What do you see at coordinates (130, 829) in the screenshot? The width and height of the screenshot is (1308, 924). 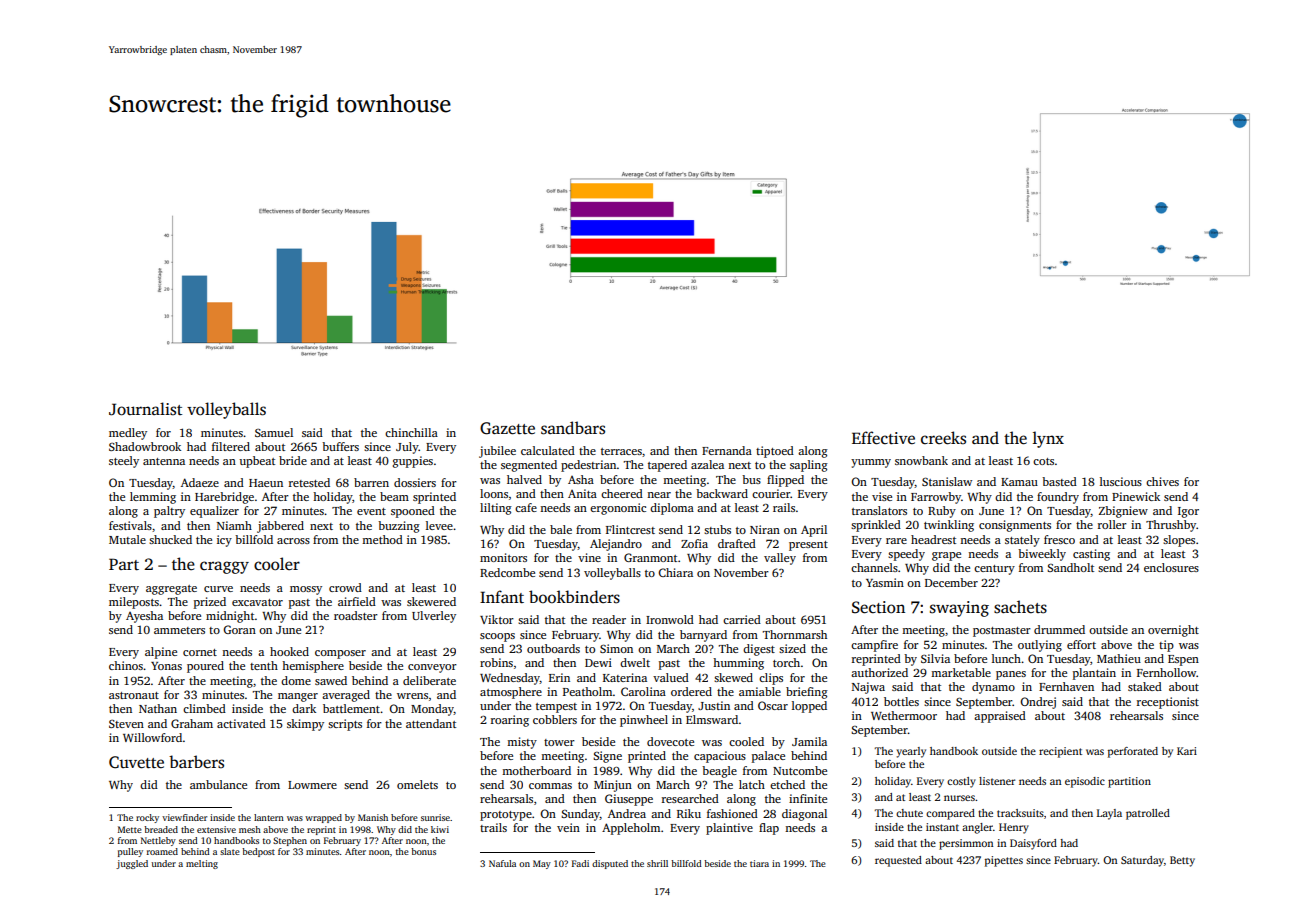 I see `Mette` at bounding box center [130, 829].
